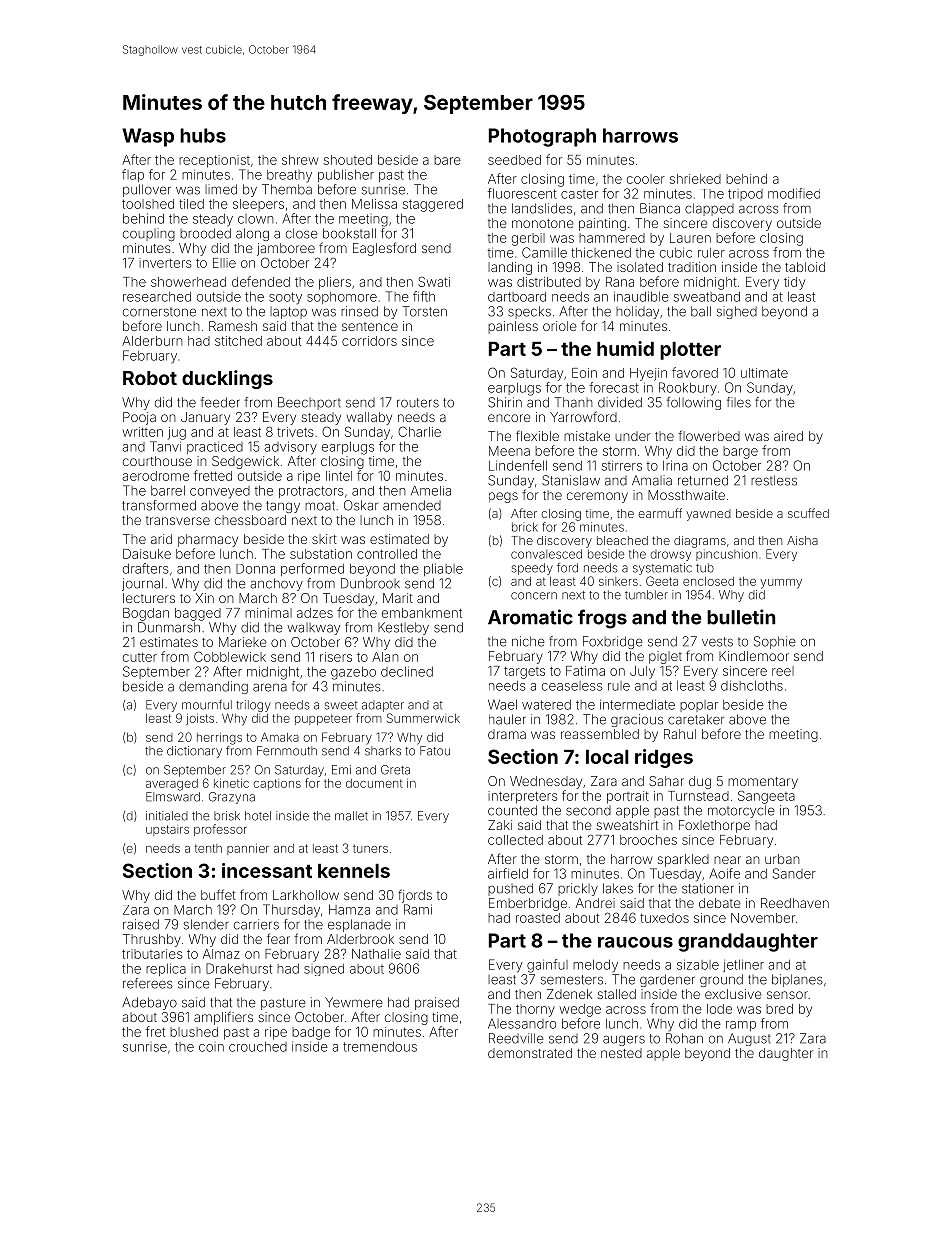 This image has width=952, height=1233. What do you see at coordinates (694, 403) in the image?
I see `following` at bounding box center [694, 403].
